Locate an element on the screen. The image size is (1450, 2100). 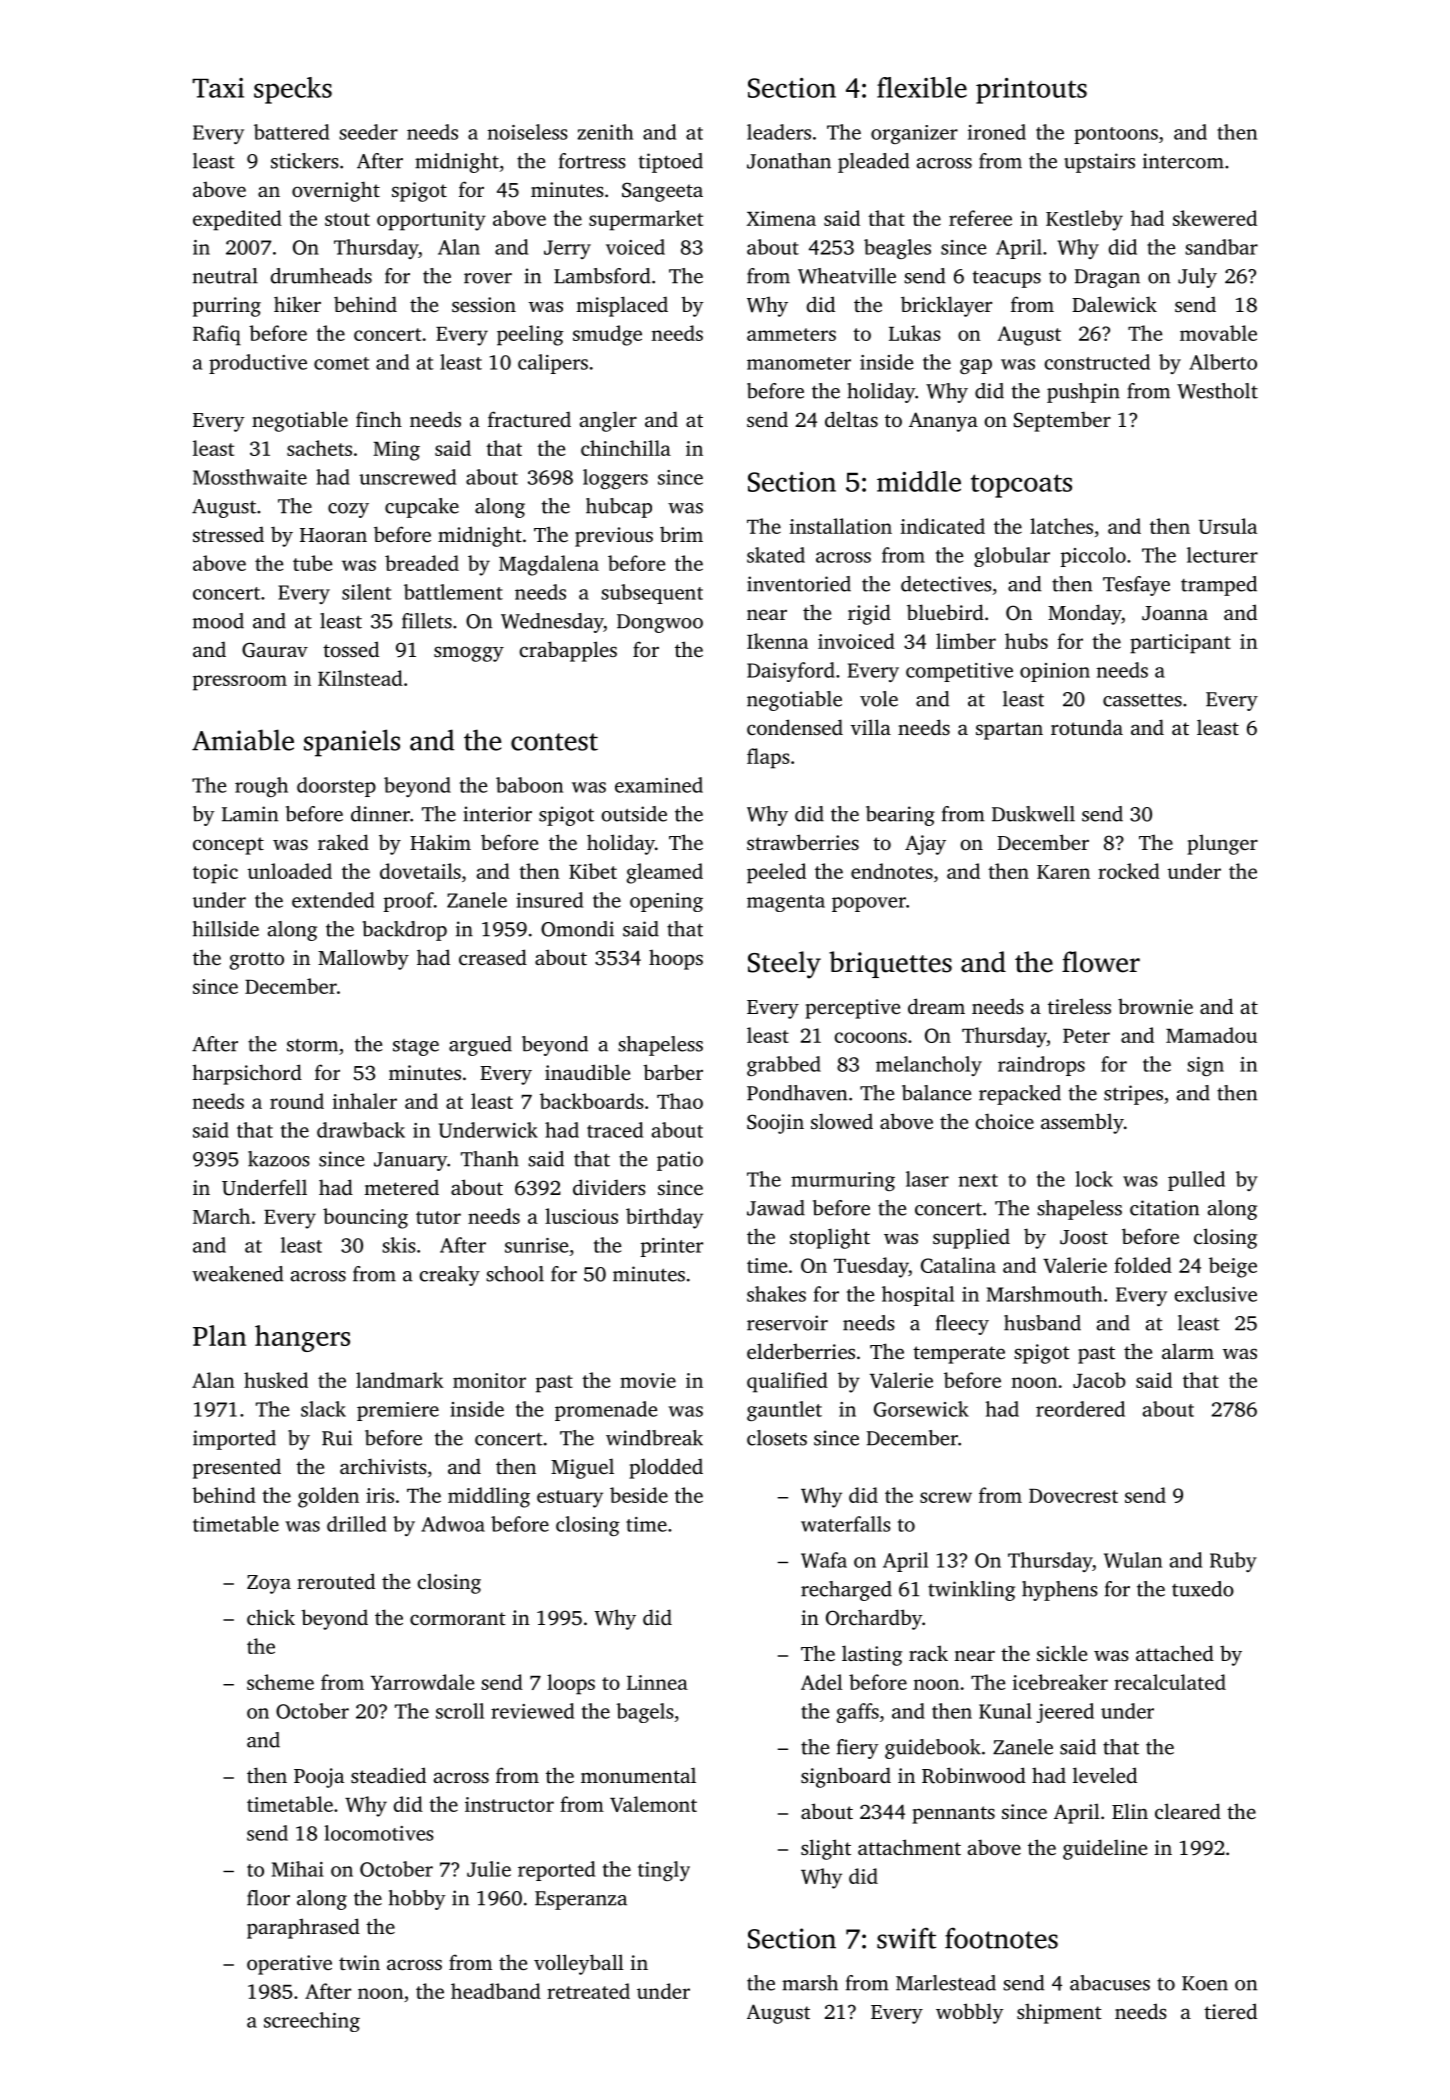
tramped is located at coordinates (1219, 586).
